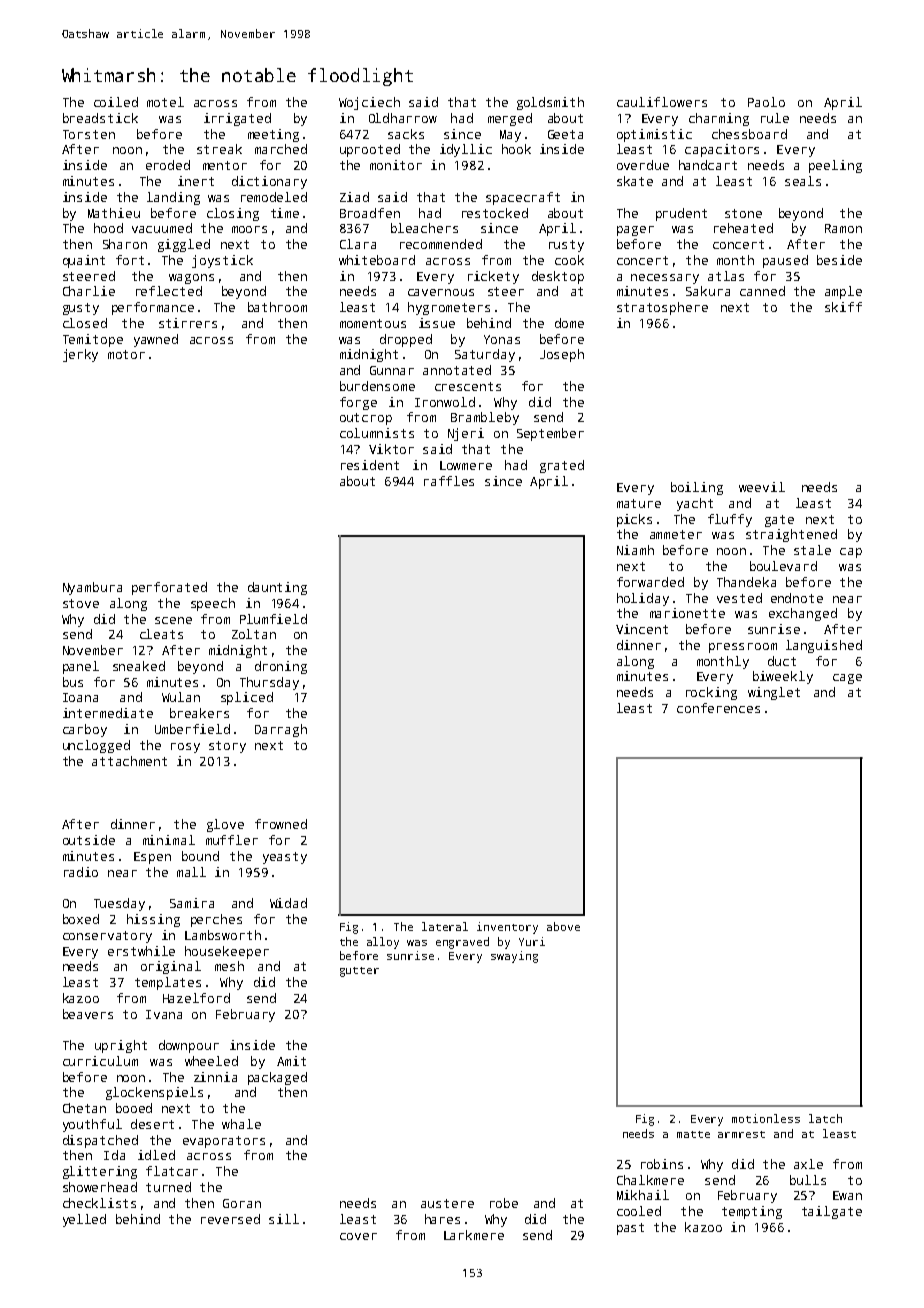 Image resolution: width=924 pixels, height=1308 pixels. I want to click on biweekly, so click(783, 677).
